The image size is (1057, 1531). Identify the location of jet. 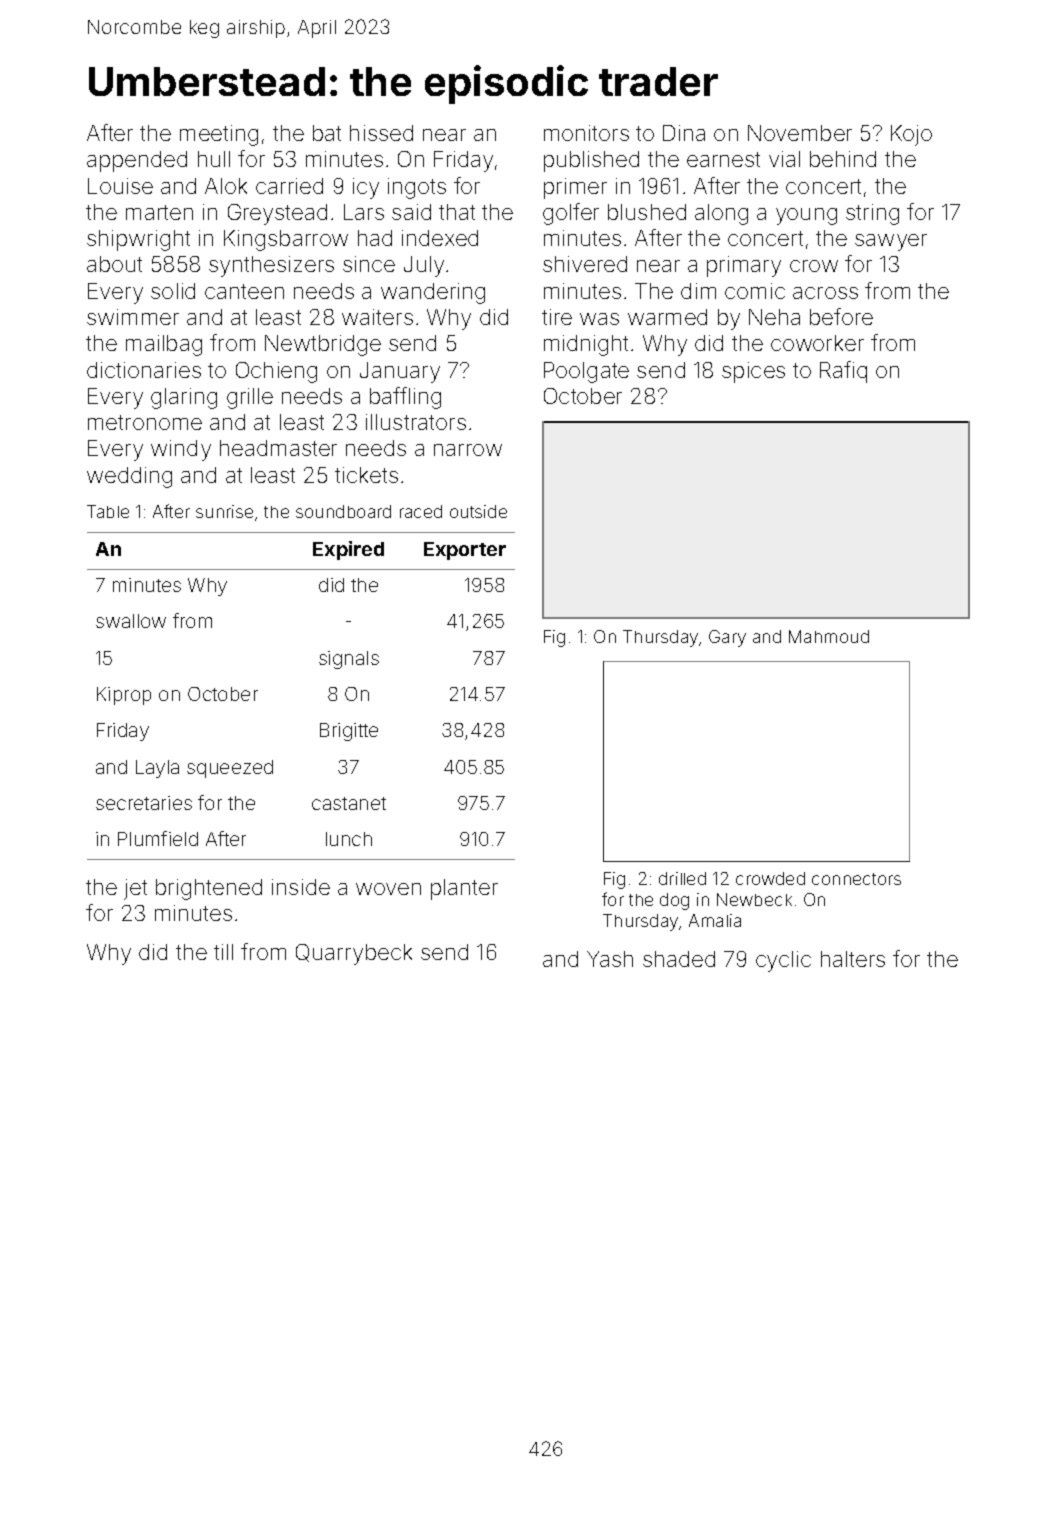
(135, 889).
